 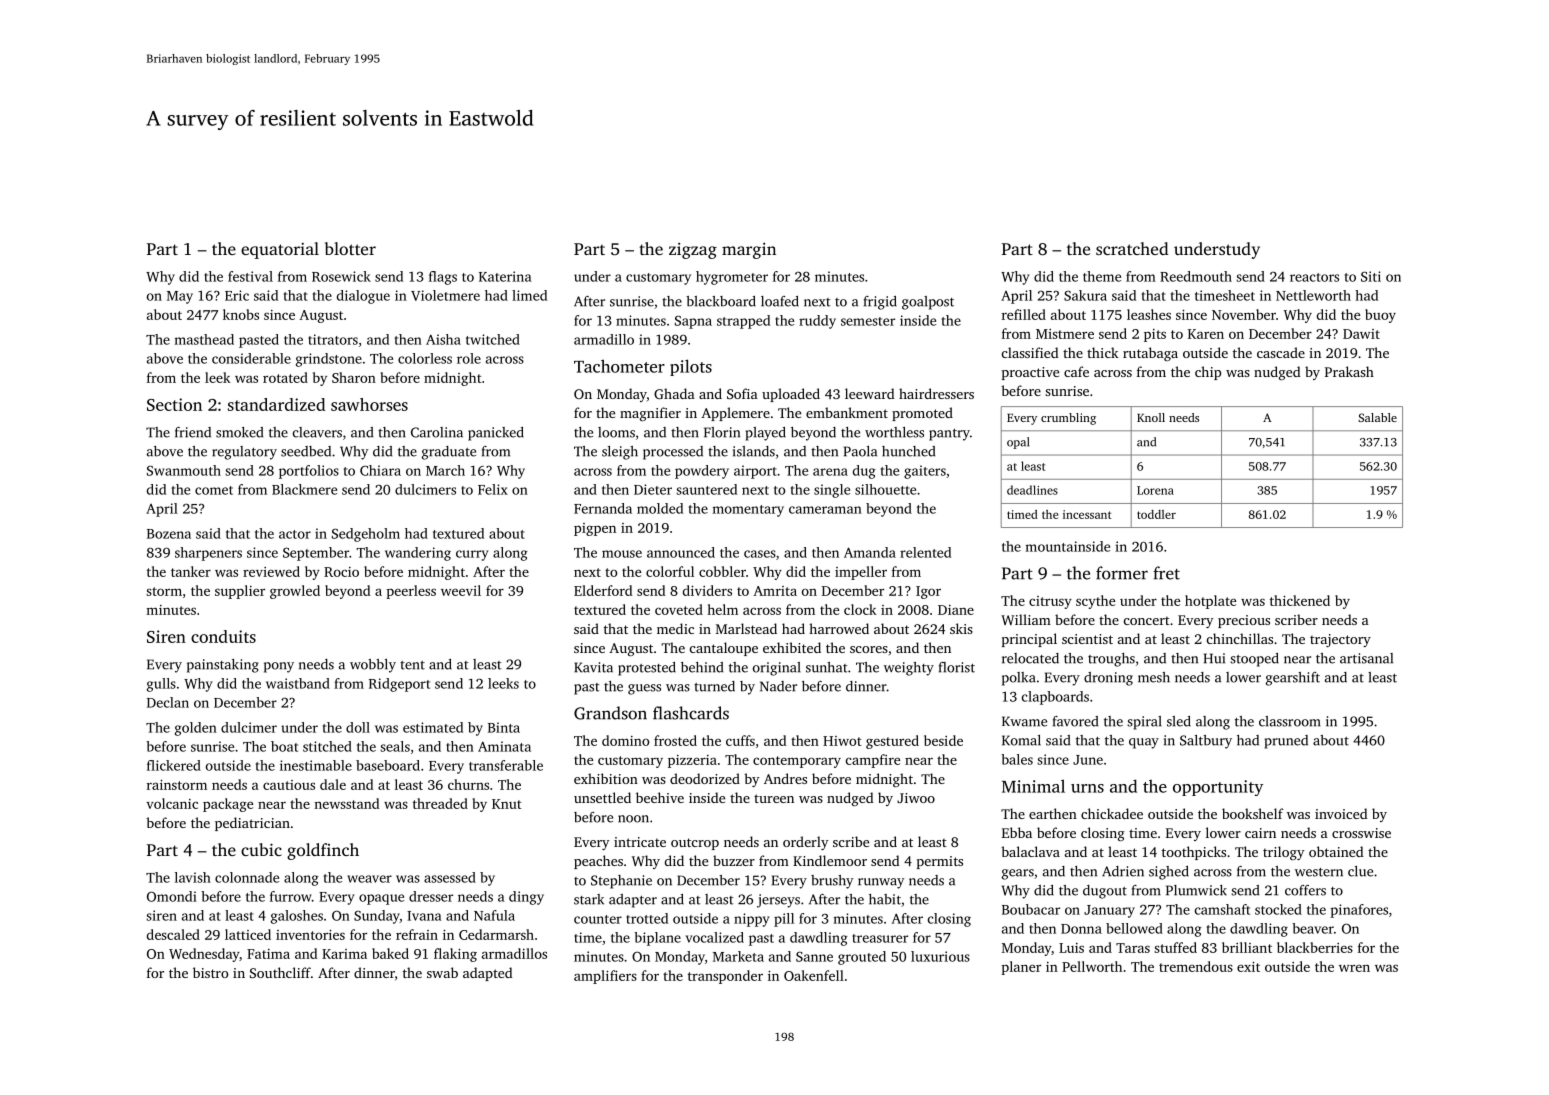 I want to click on relented, so click(x=925, y=552).
